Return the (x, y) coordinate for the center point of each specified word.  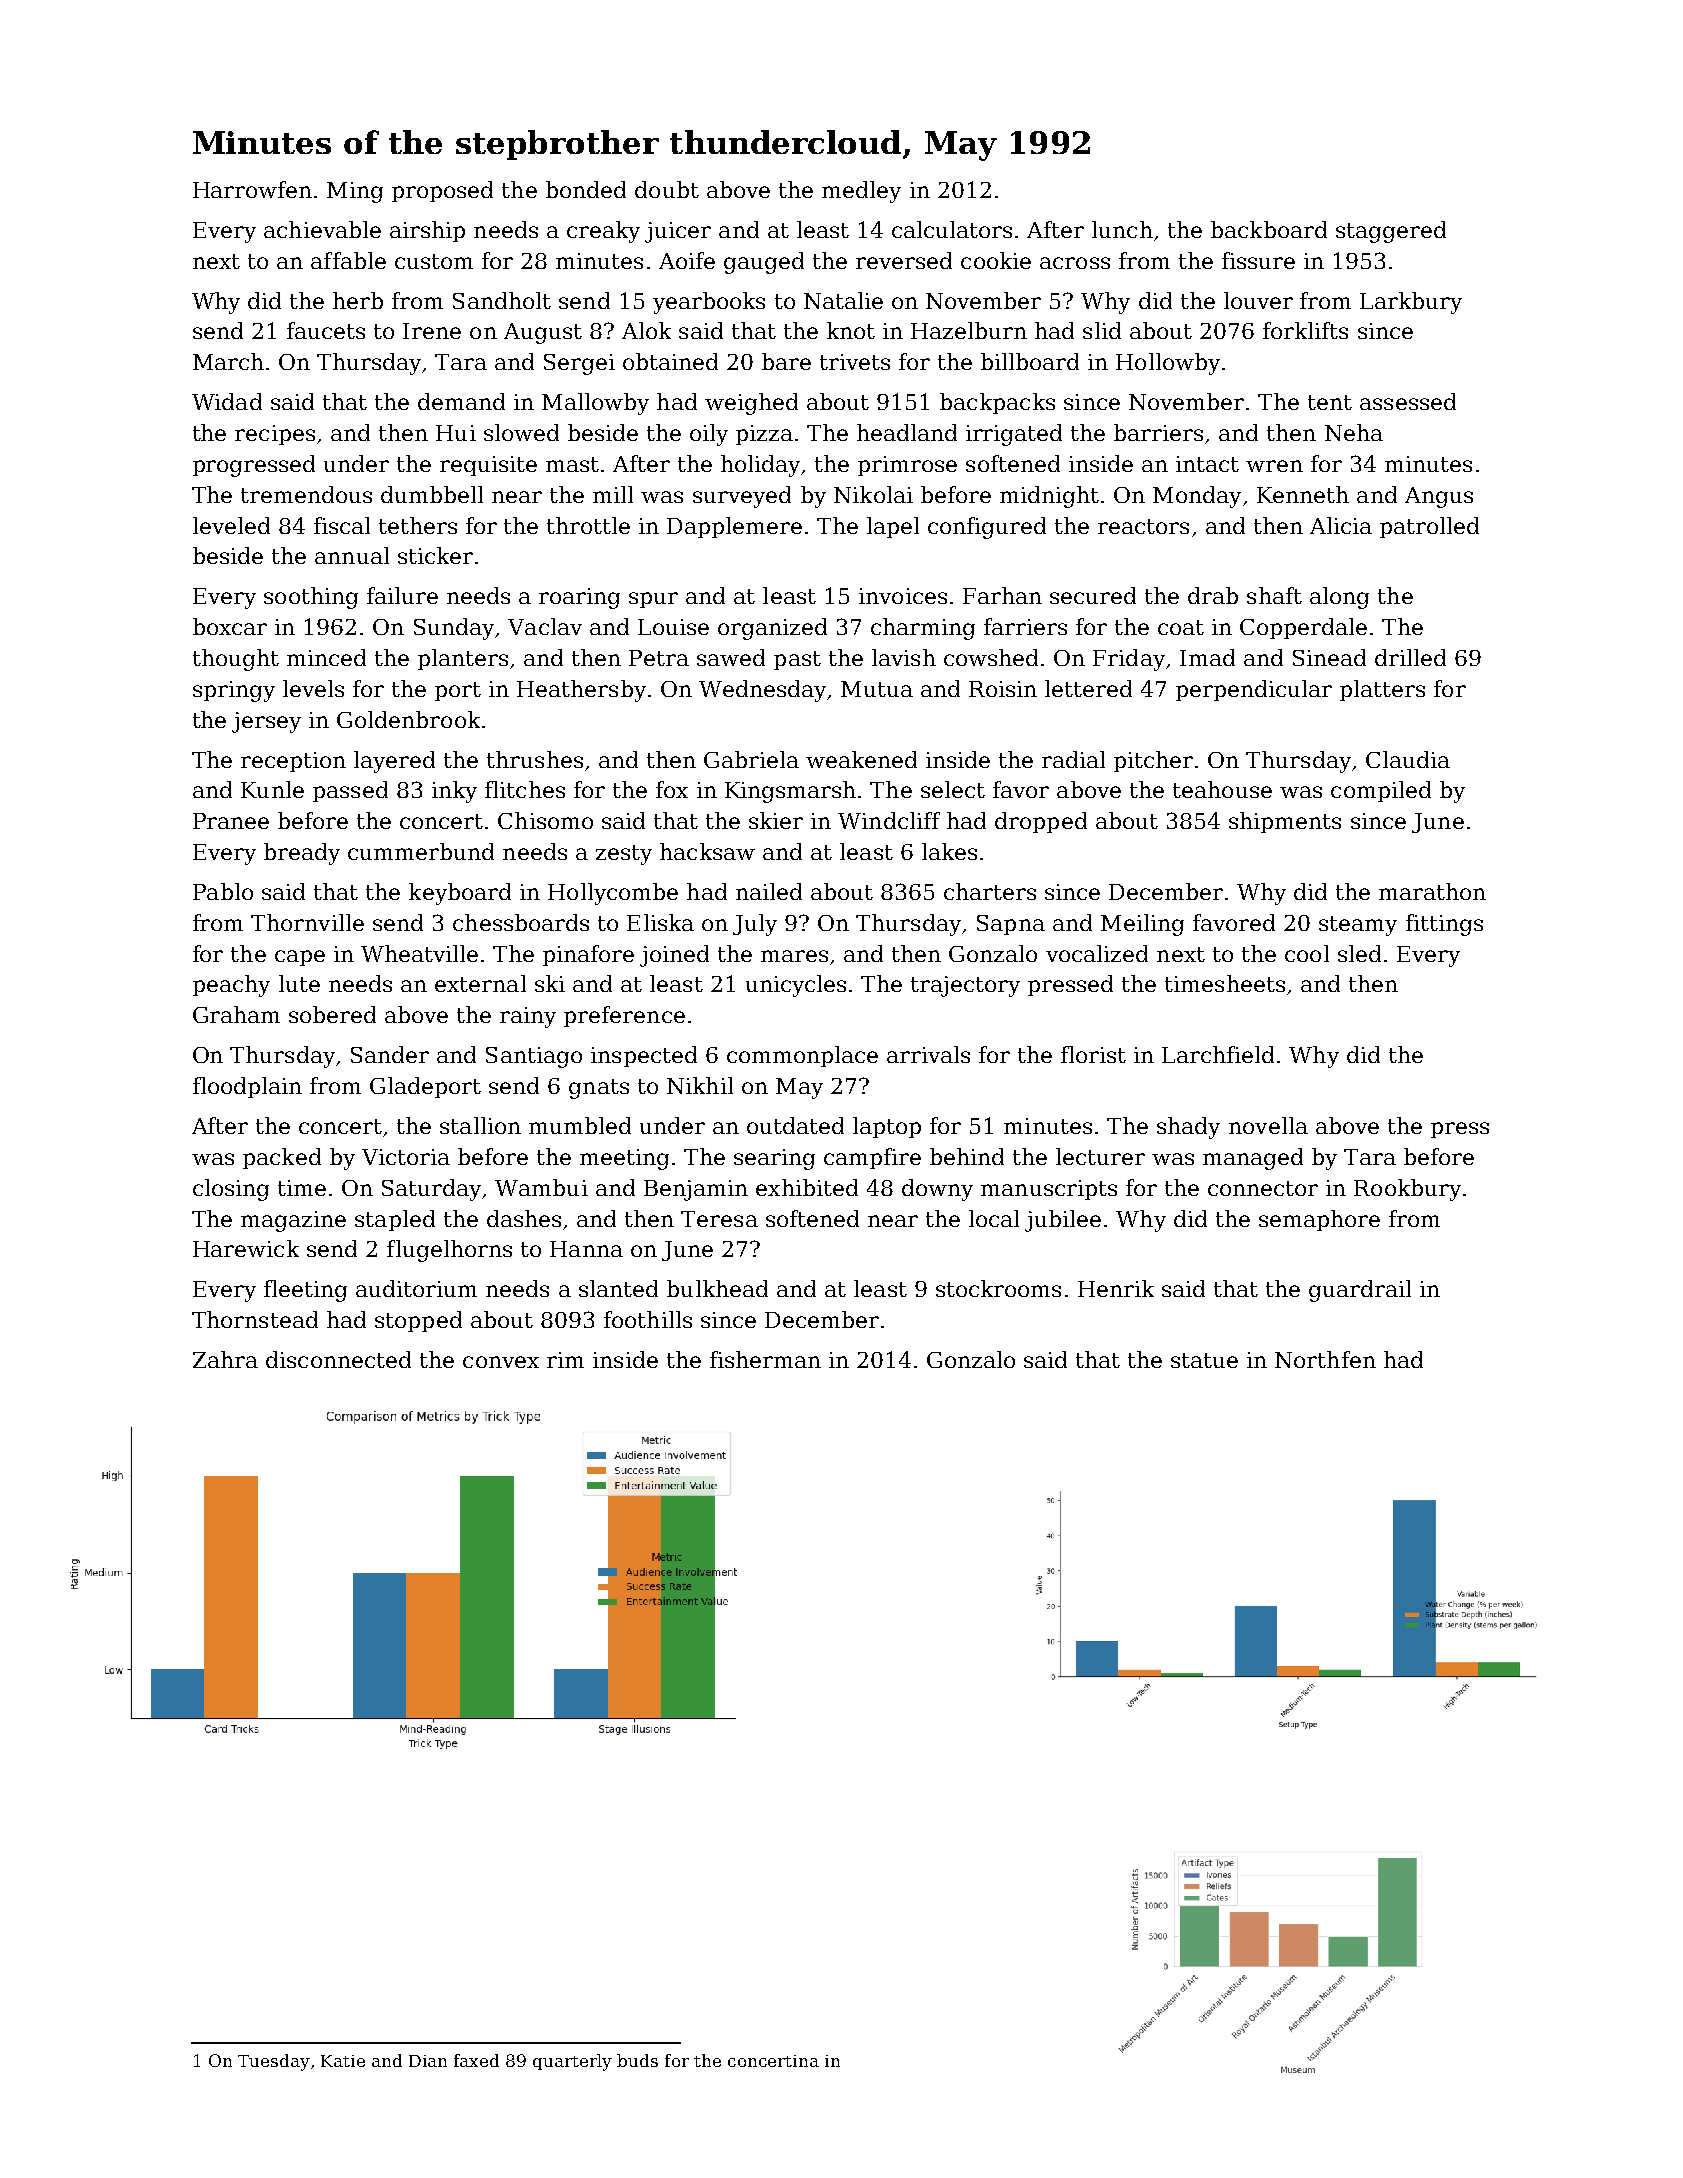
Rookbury (1407, 1190)
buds (637, 2060)
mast (572, 464)
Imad (1207, 657)
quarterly (572, 2062)
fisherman (765, 1359)
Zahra (225, 1359)
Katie (343, 2061)
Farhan (1002, 595)
